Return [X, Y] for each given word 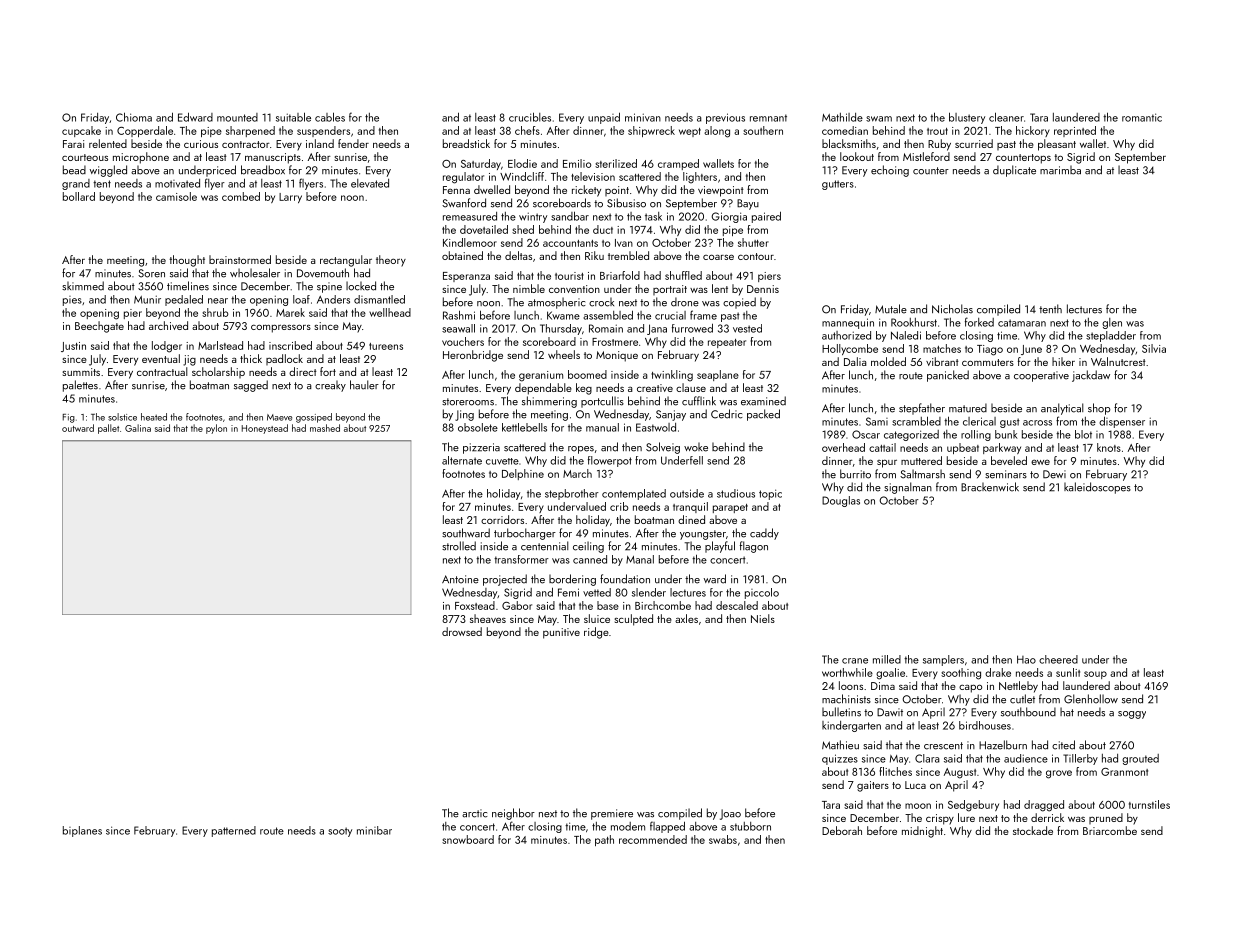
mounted [237, 117]
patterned [234, 831]
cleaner [1006, 117]
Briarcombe [1110, 830]
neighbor [513, 814]
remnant [768, 118]
